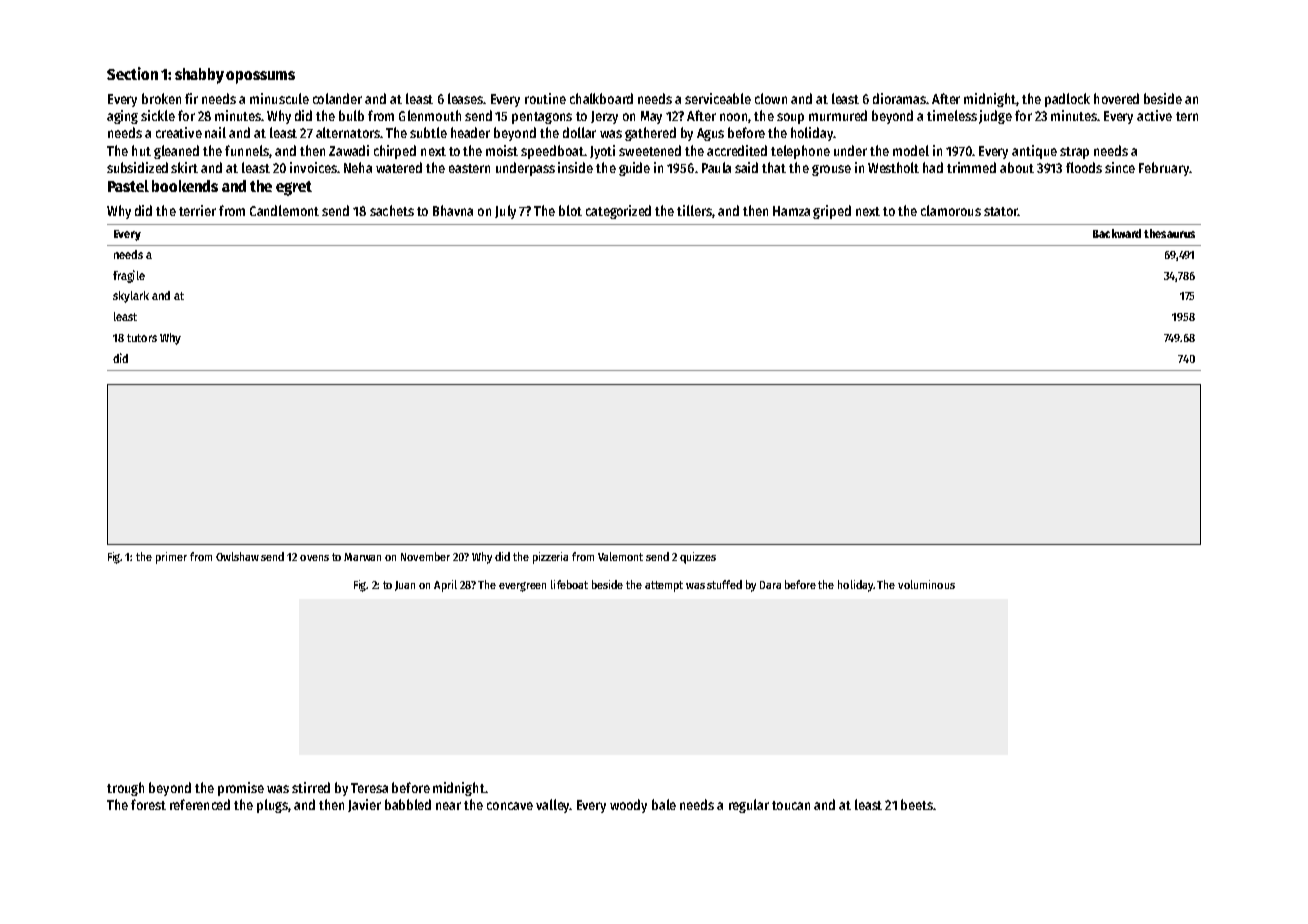 The image size is (1308, 924). I want to click on hovered, so click(1116, 98).
